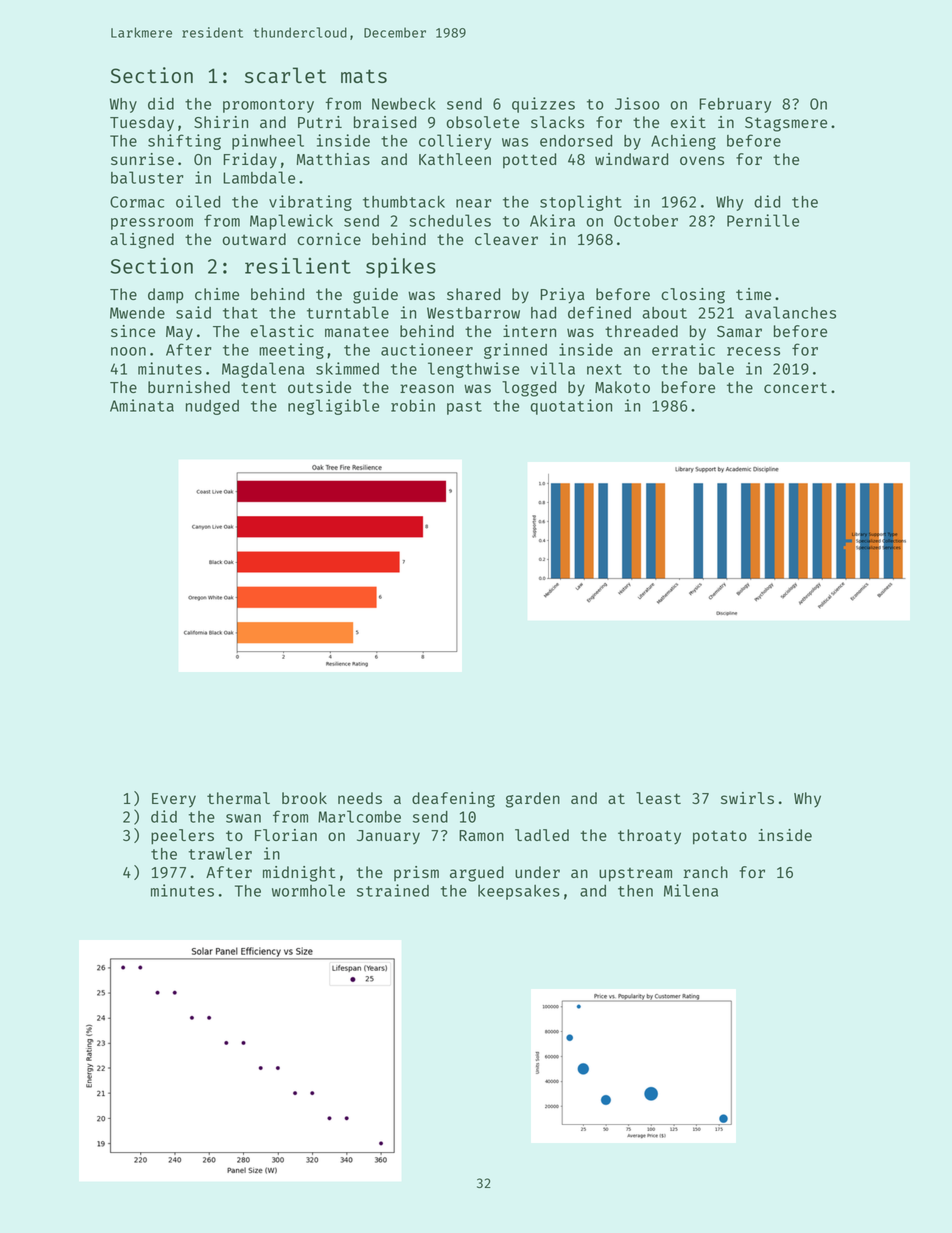 This screenshot has height=1233, width=952. What do you see at coordinates (637, 103) in the screenshot?
I see `Jisoo` at bounding box center [637, 103].
